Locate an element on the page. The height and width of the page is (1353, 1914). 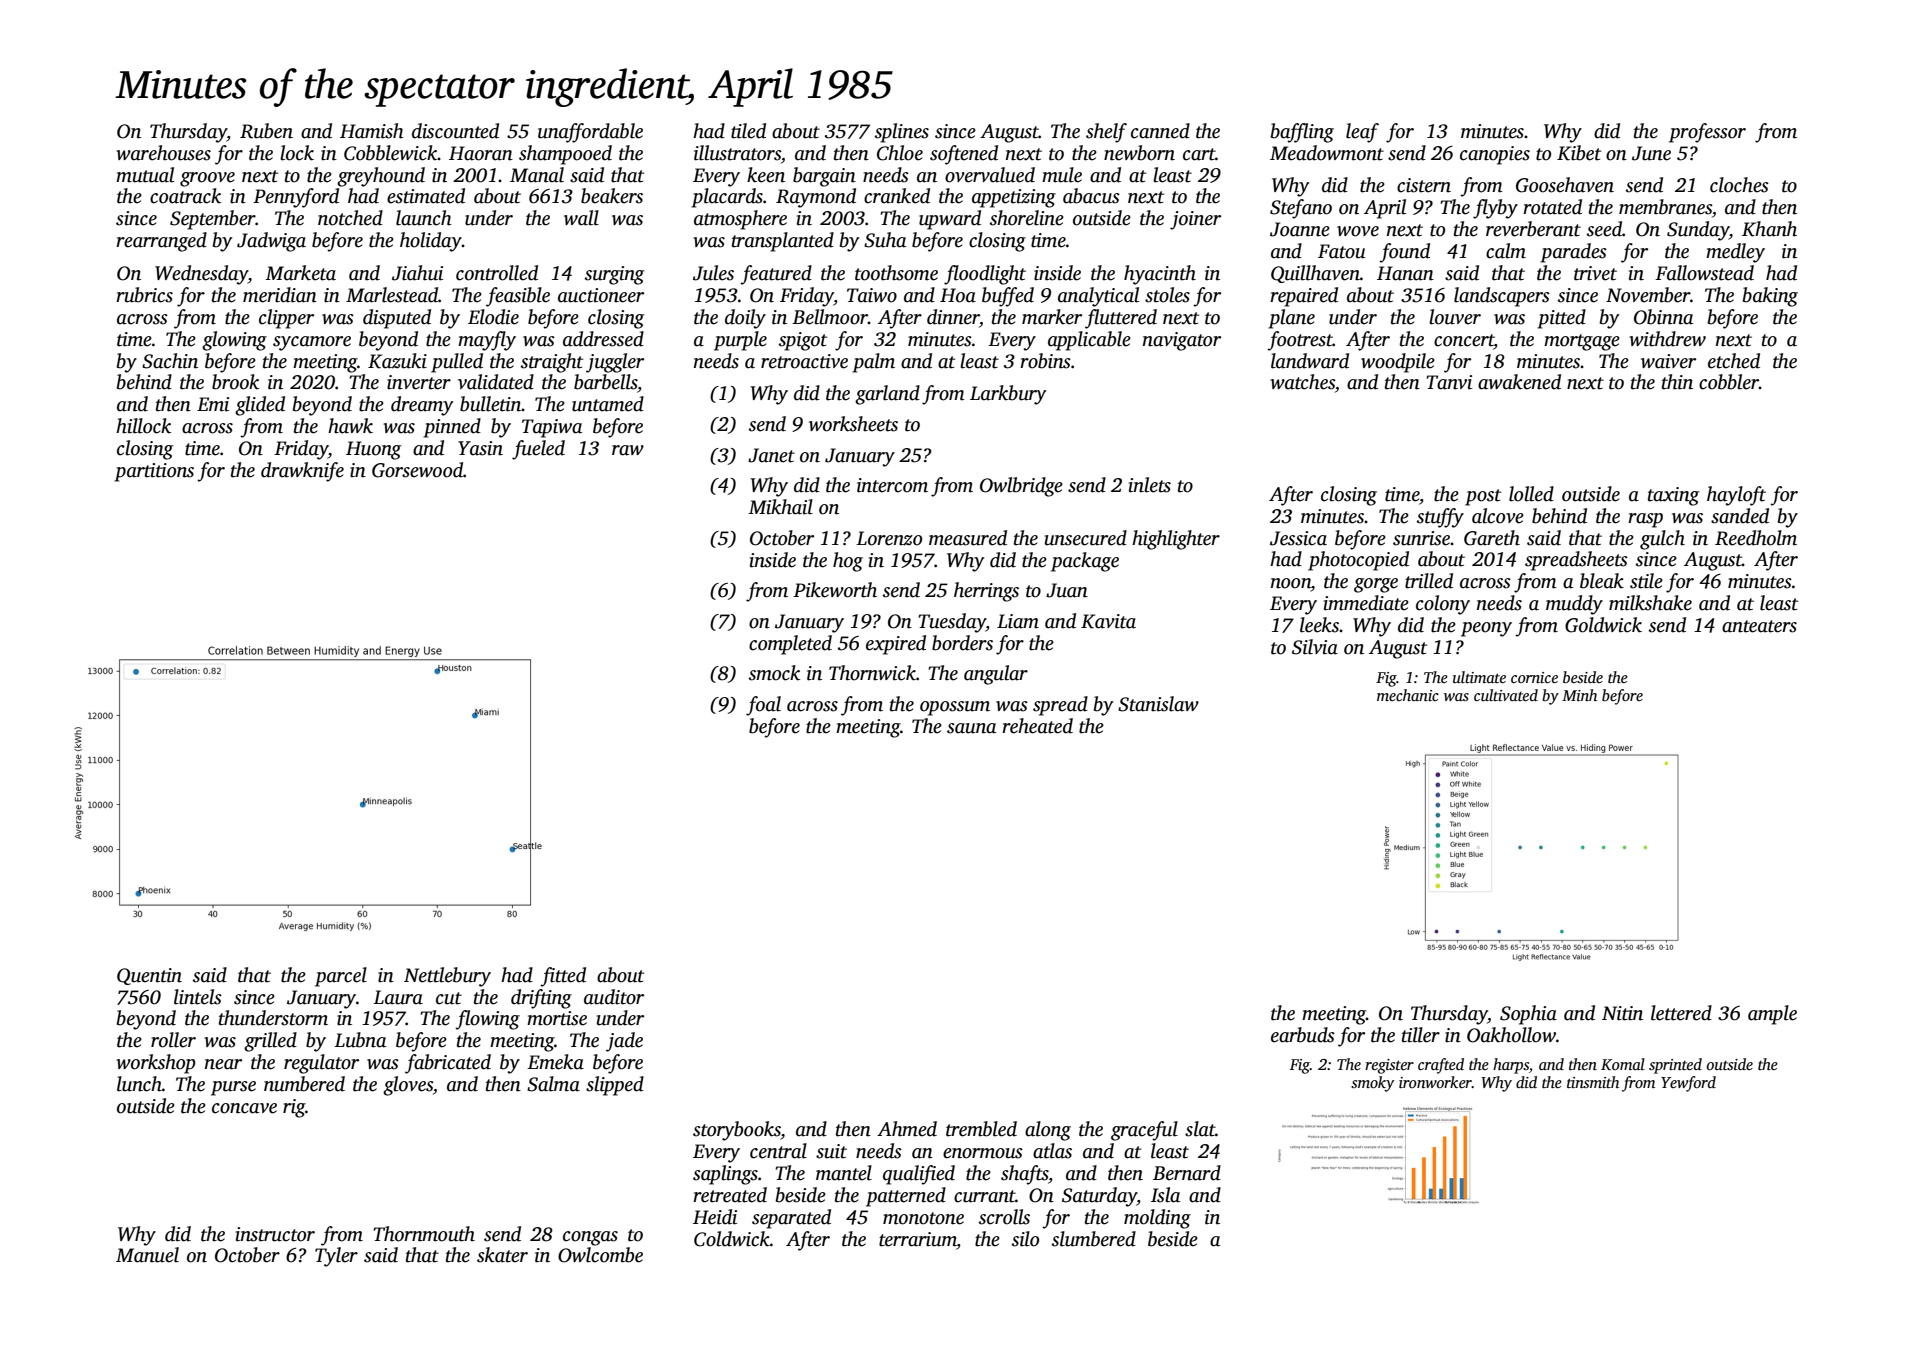
separated is located at coordinates (791, 1219).
